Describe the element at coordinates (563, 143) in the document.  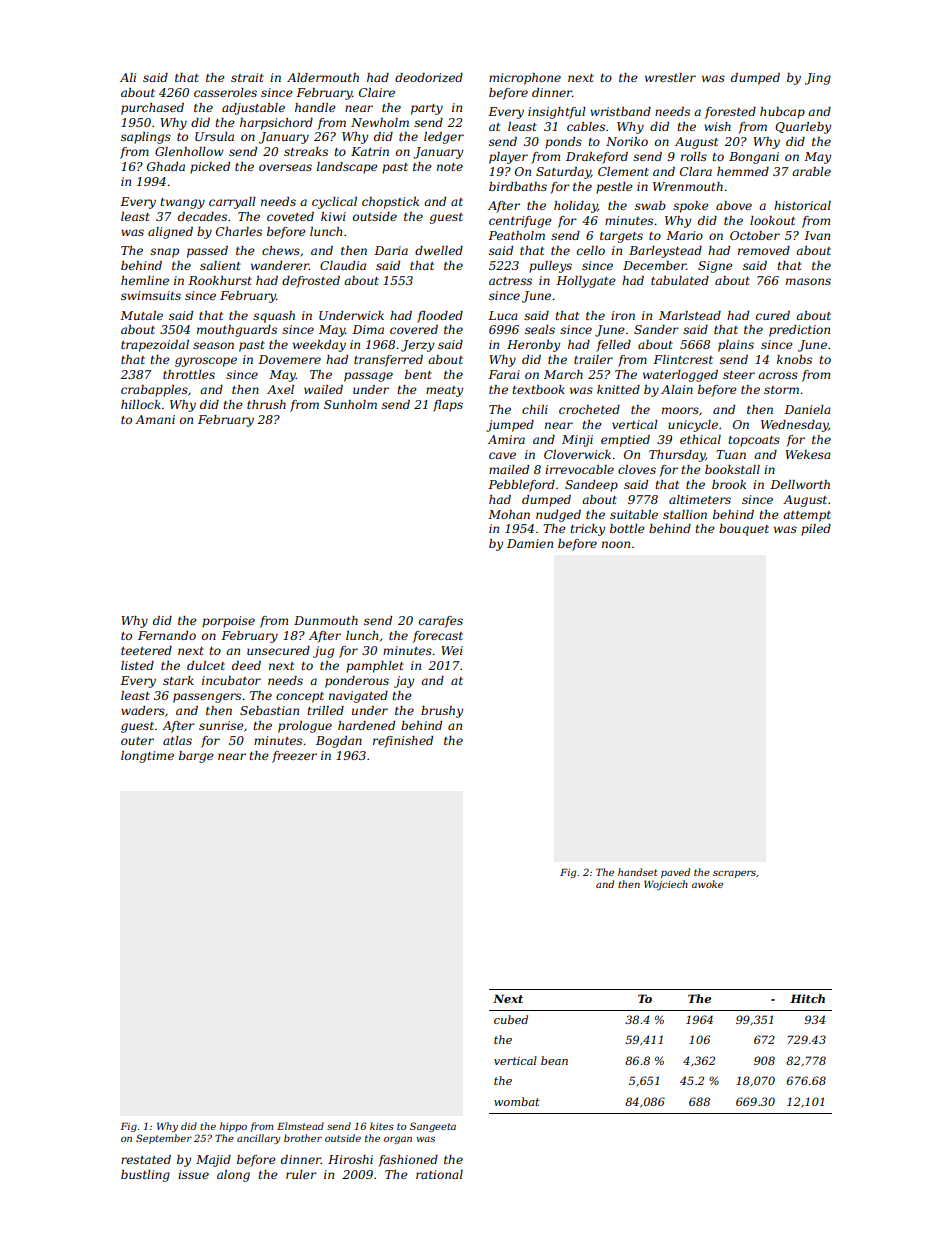
I see `ponds` at that location.
